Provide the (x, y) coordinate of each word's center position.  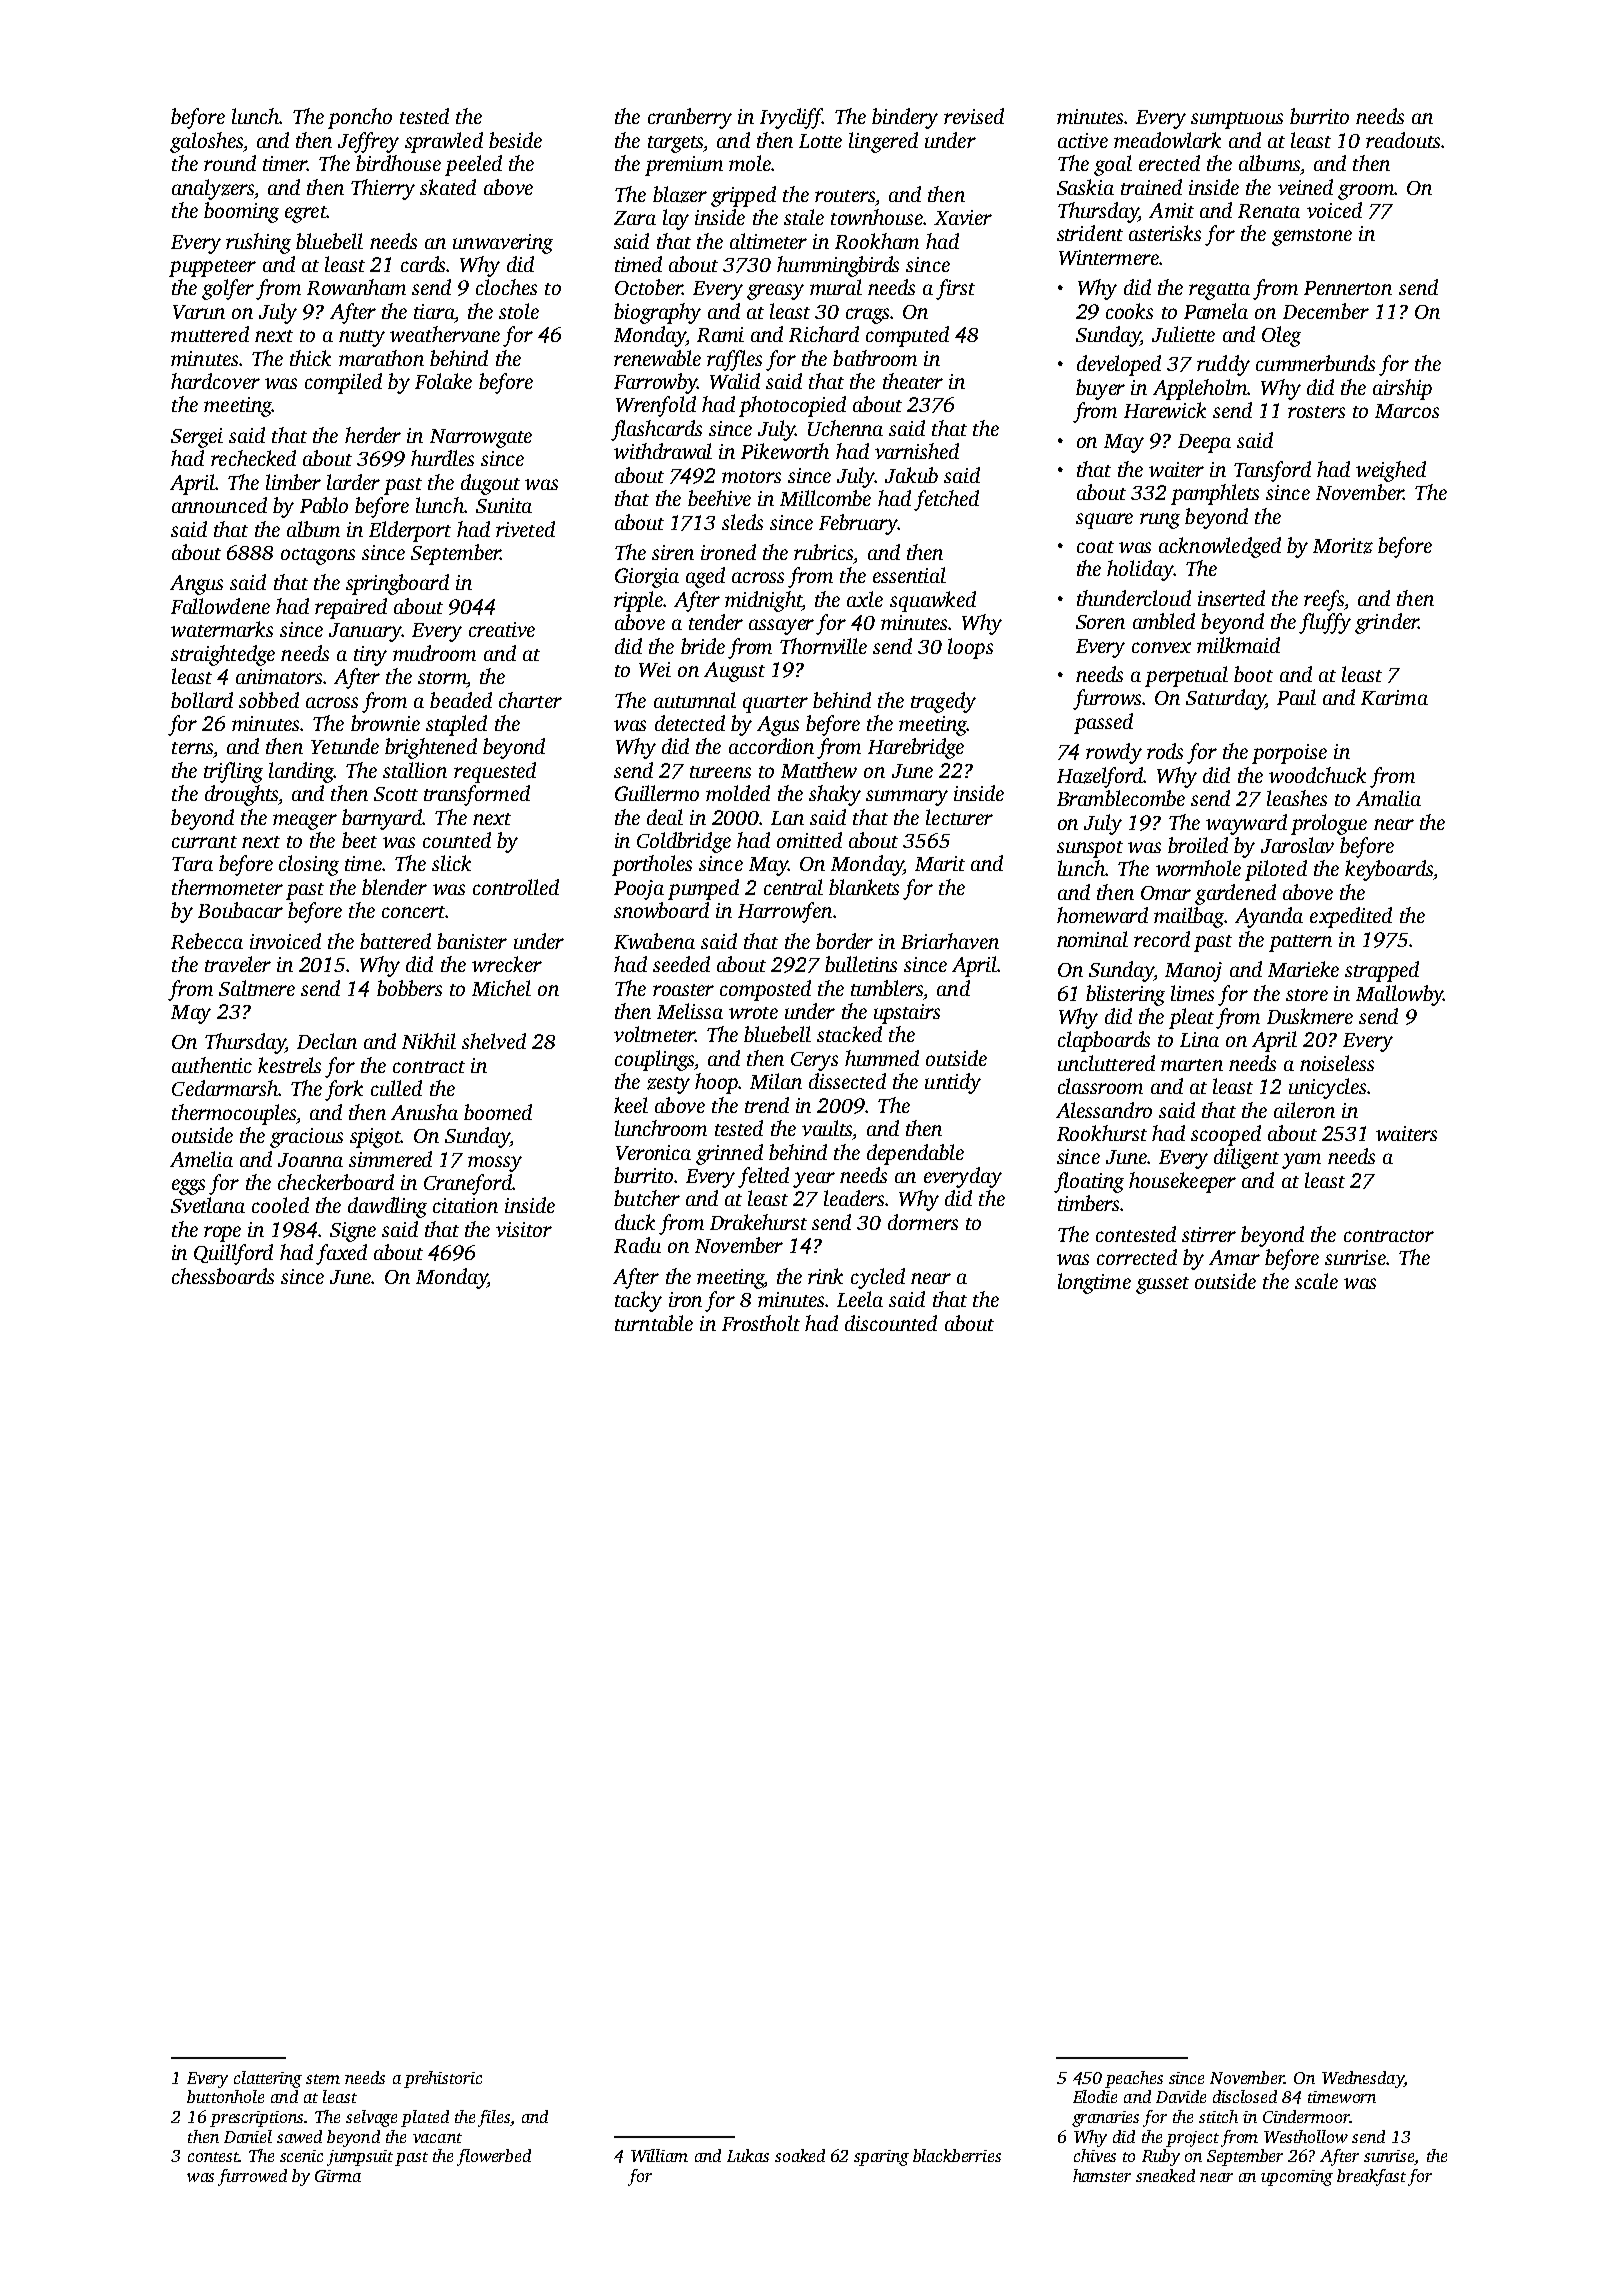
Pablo (324, 505)
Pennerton (1348, 288)
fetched (946, 500)
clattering (268, 2079)
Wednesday (1363, 2079)
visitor (524, 1229)
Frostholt (761, 1323)
